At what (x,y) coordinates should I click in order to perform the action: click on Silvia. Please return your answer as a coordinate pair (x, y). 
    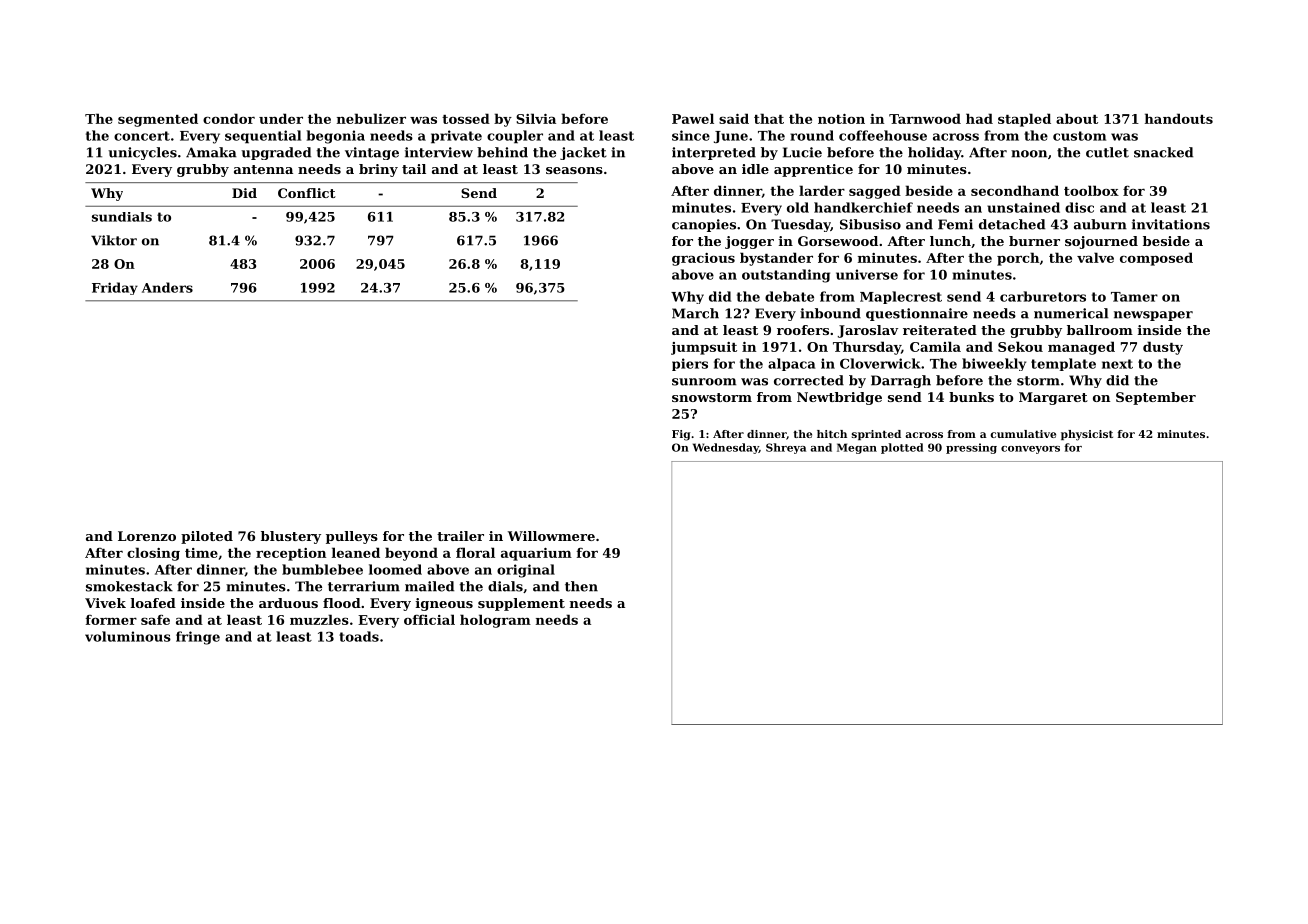
    Looking at the image, I should click on (536, 118).
